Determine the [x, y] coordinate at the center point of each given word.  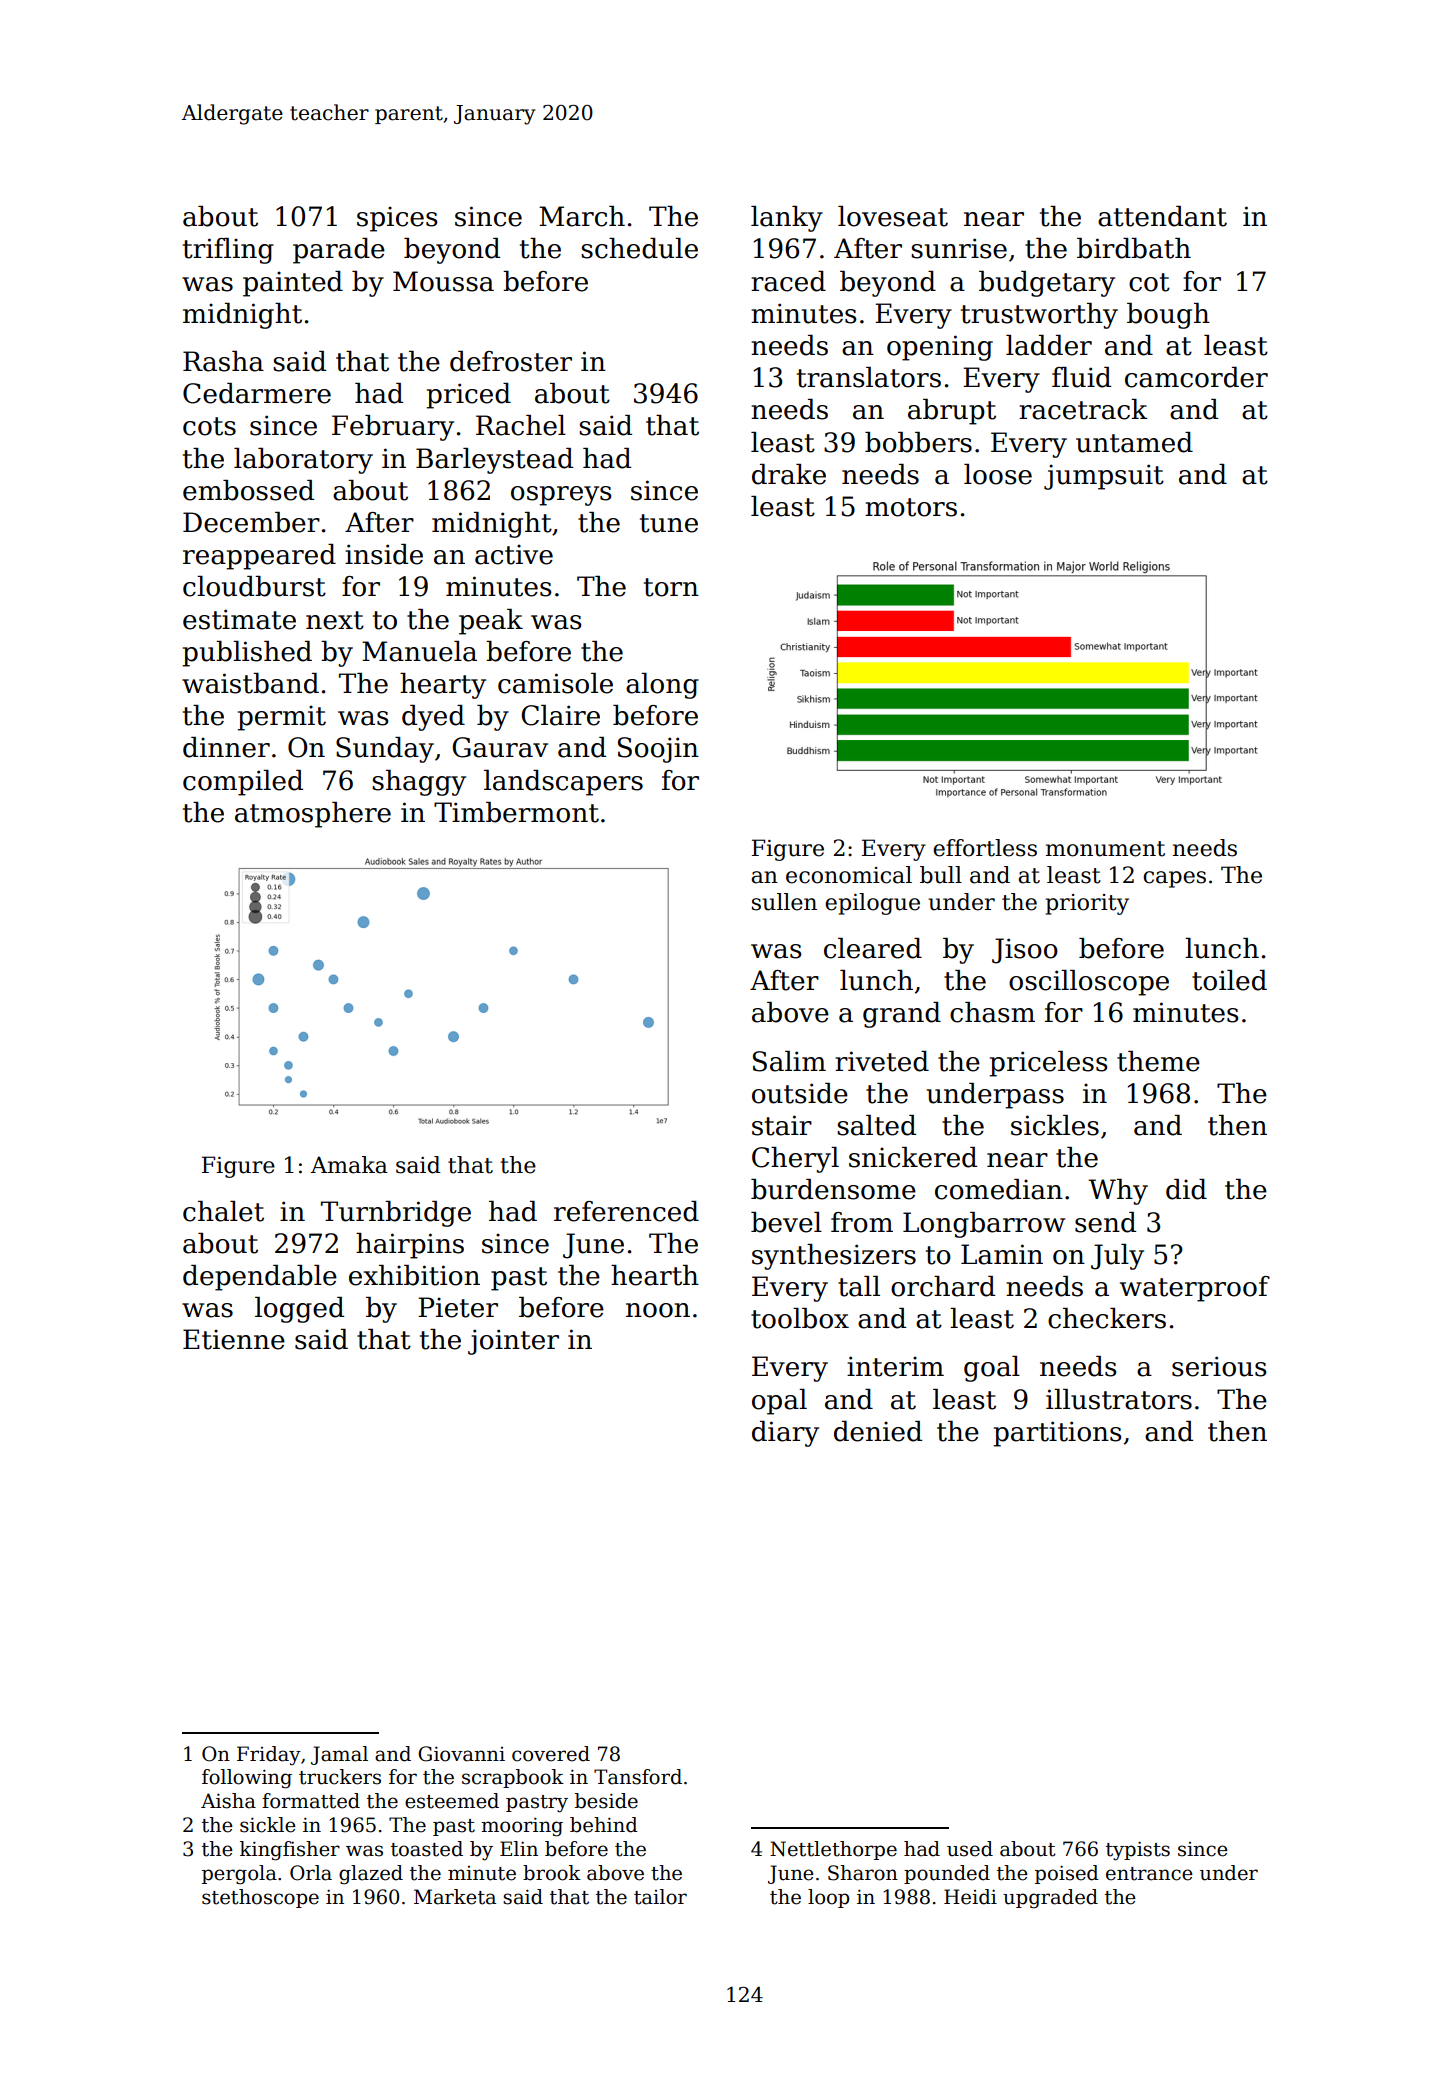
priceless [1048, 1064]
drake [789, 474]
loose [998, 474]
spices [397, 219]
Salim [789, 1061]
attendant [1162, 216]
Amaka [349, 1165]
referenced [626, 1211]
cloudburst [254, 586]
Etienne [234, 1339]
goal [992, 1369]
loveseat [893, 216]
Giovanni [461, 1754]
